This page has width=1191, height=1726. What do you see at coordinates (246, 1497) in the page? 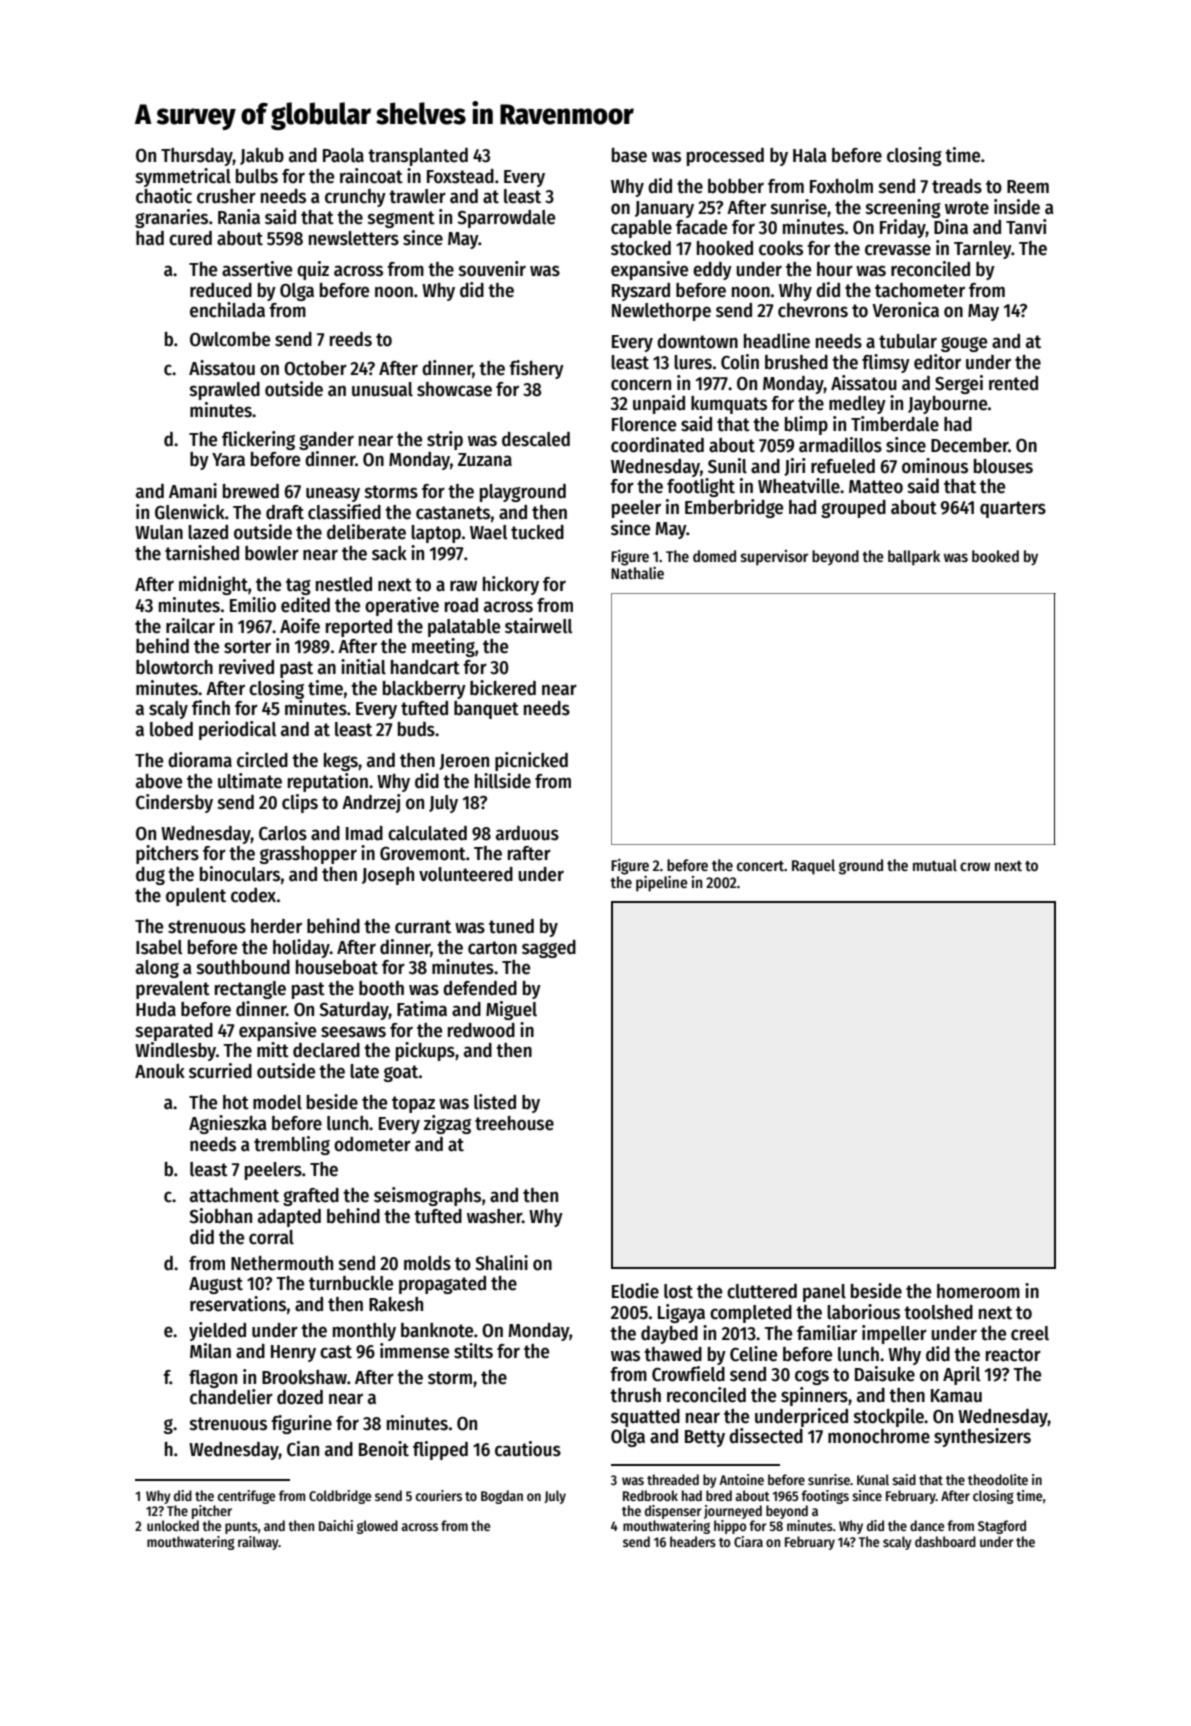
I see `centrifuge` at bounding box center [246, 1497].
